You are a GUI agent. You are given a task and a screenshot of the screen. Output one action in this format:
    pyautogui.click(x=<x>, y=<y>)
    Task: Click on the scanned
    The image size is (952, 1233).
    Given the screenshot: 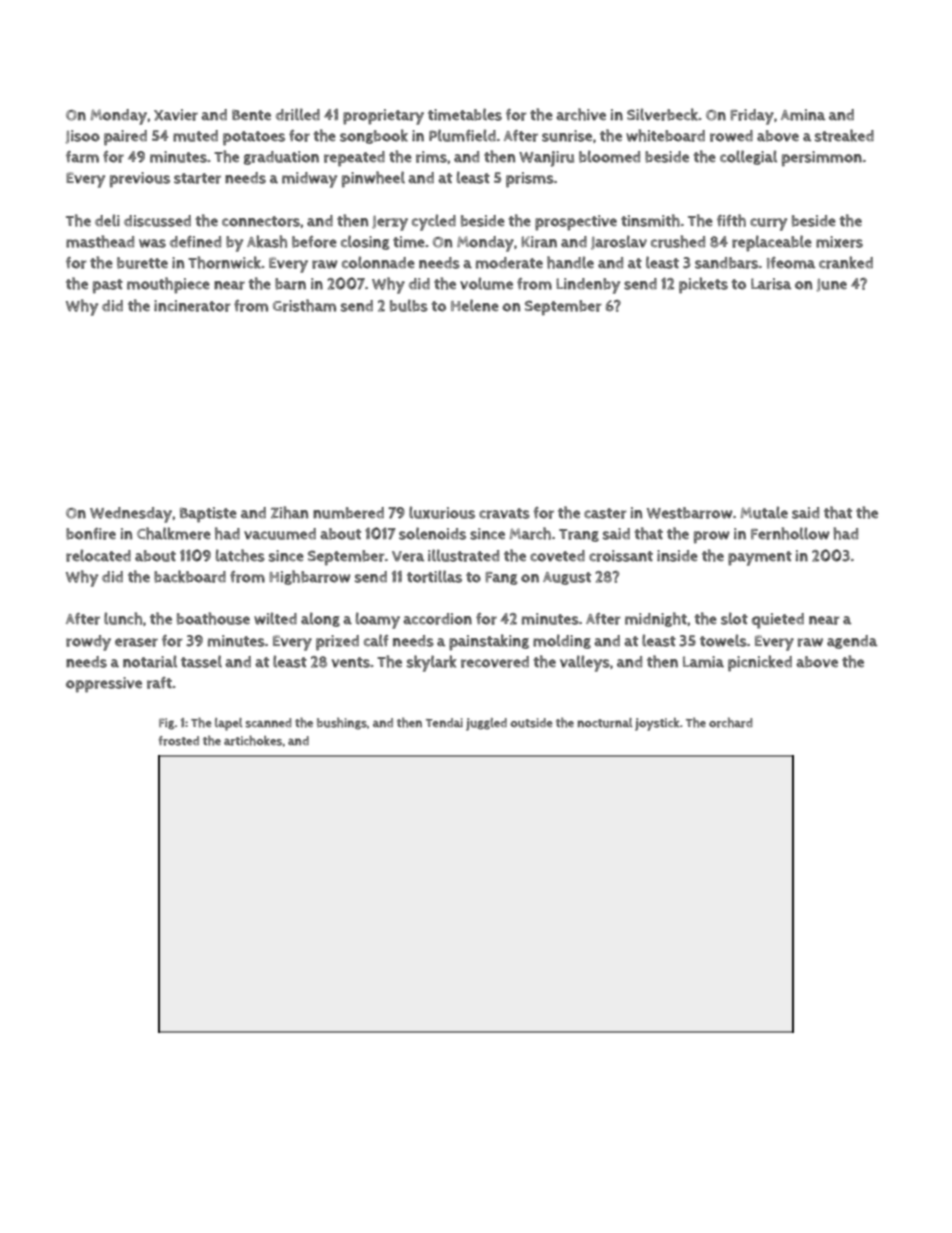 What is the action you would take?
    pyautogui.click(x=268, y=723)
